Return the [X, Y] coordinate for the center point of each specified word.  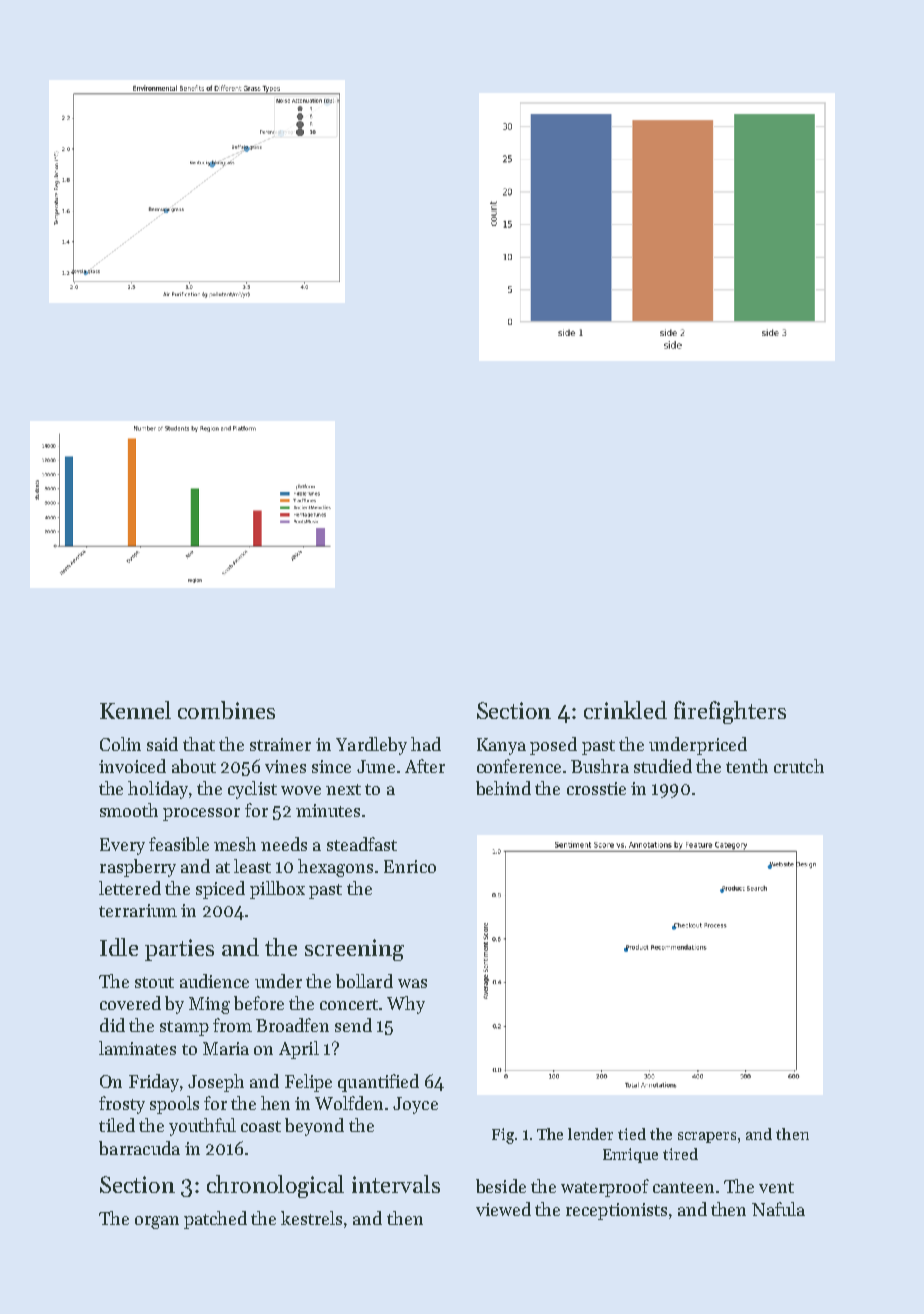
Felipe [308, 1083]
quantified [378, 1083]
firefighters [730, 712]
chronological [275, 1186]
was [412, 983]
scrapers [707, 1137]
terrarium [138, 910]
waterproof [605, 1188]
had [426, 744]
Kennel [135, 710]
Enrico [410, 866]
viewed [503, 1209]
